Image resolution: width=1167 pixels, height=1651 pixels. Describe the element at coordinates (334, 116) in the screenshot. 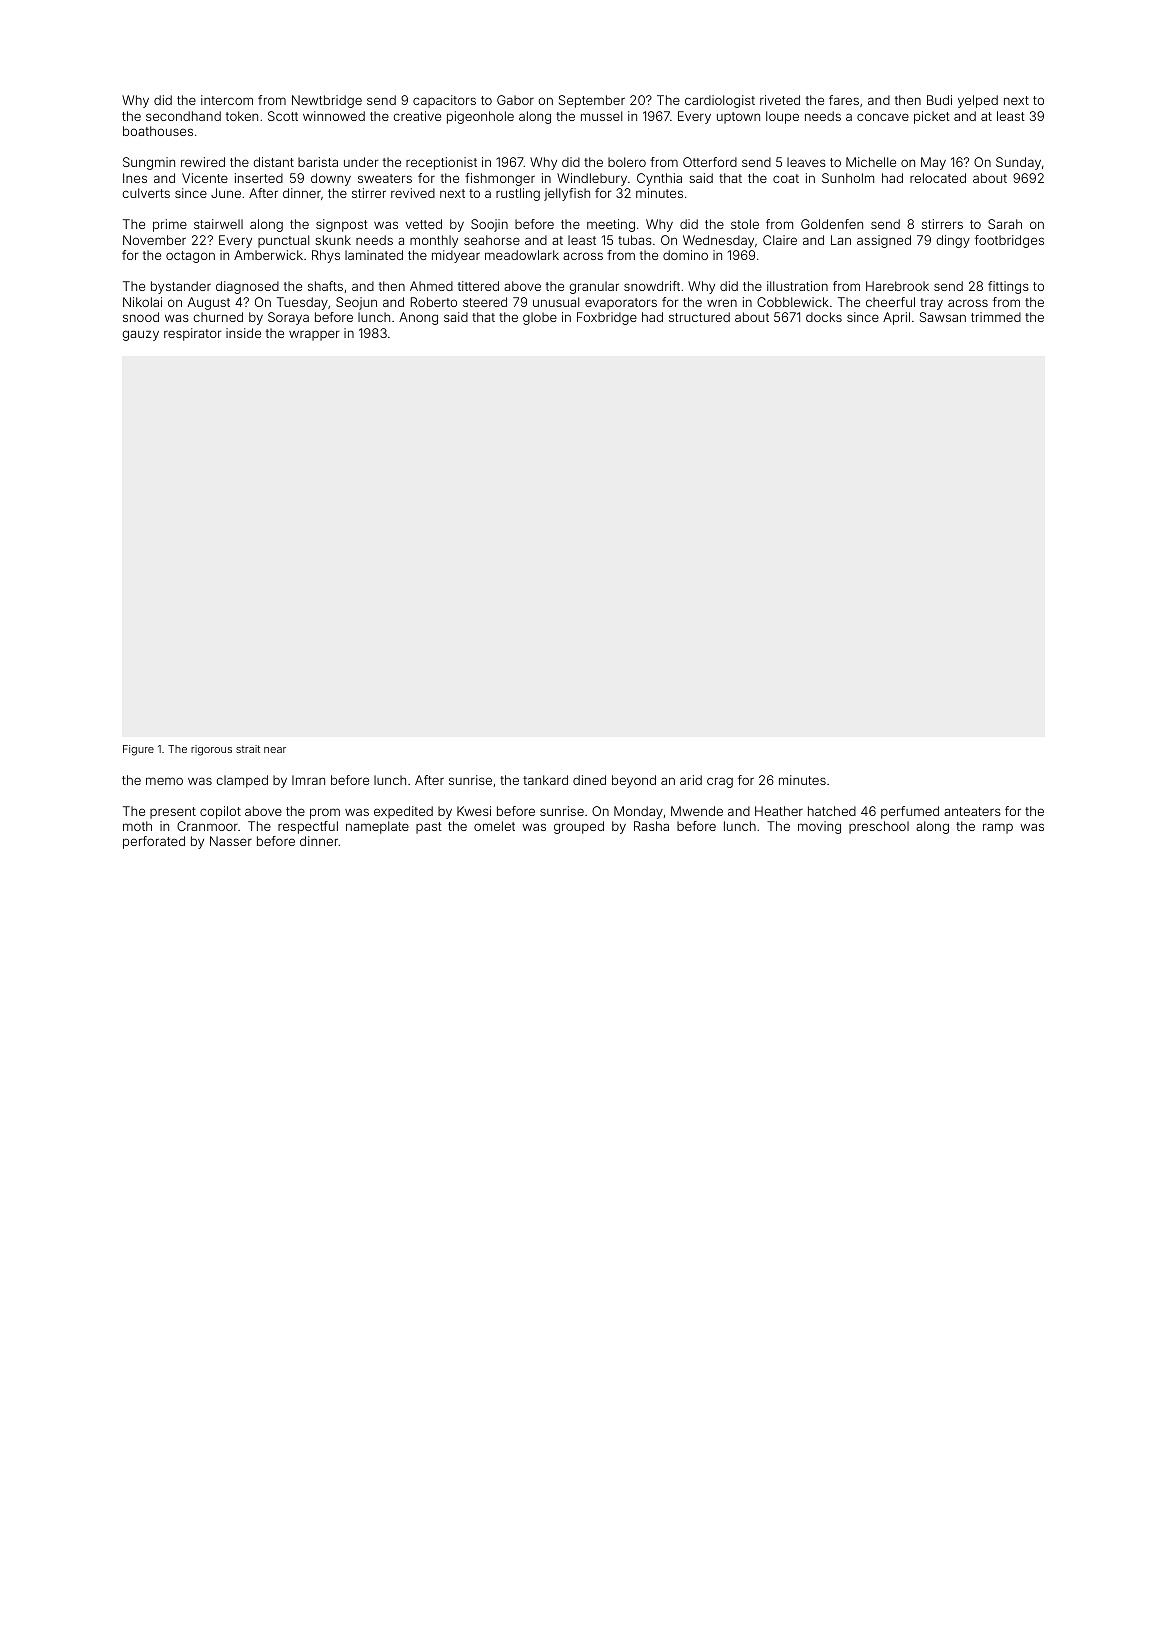

I see `winnowed` at that location.
